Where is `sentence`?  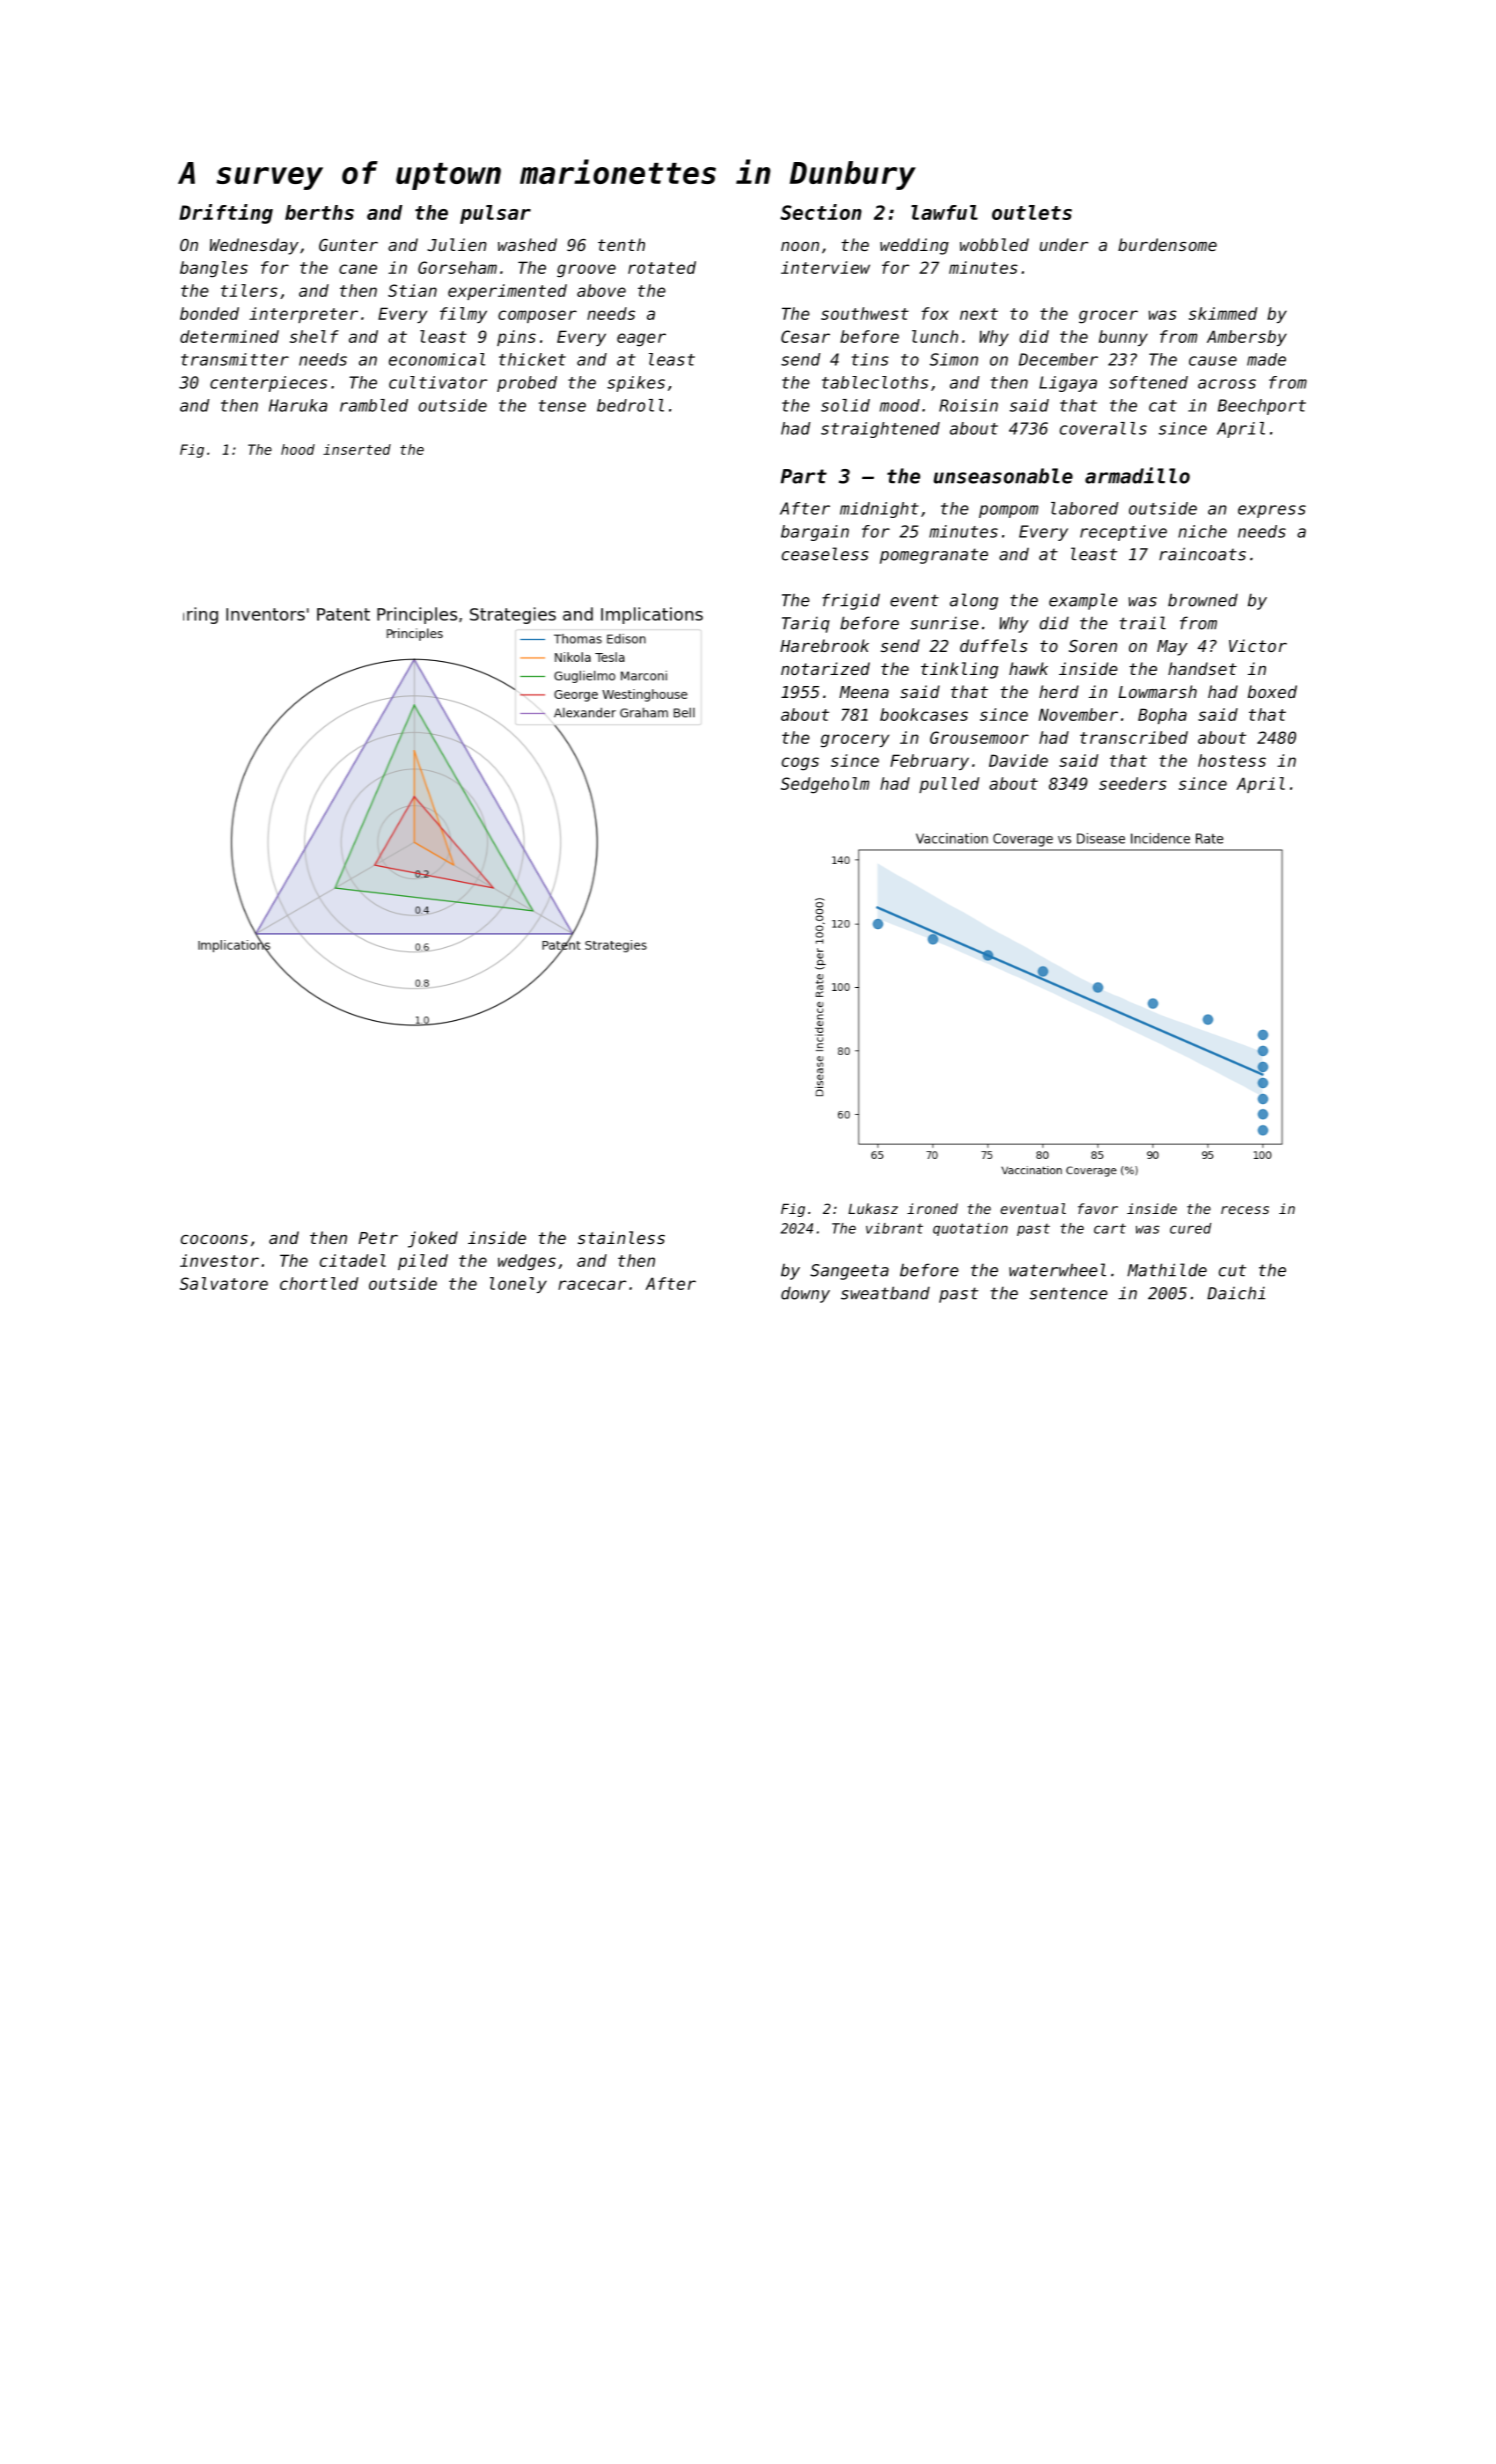
sentence is located at coordinates (1069, 1293).
